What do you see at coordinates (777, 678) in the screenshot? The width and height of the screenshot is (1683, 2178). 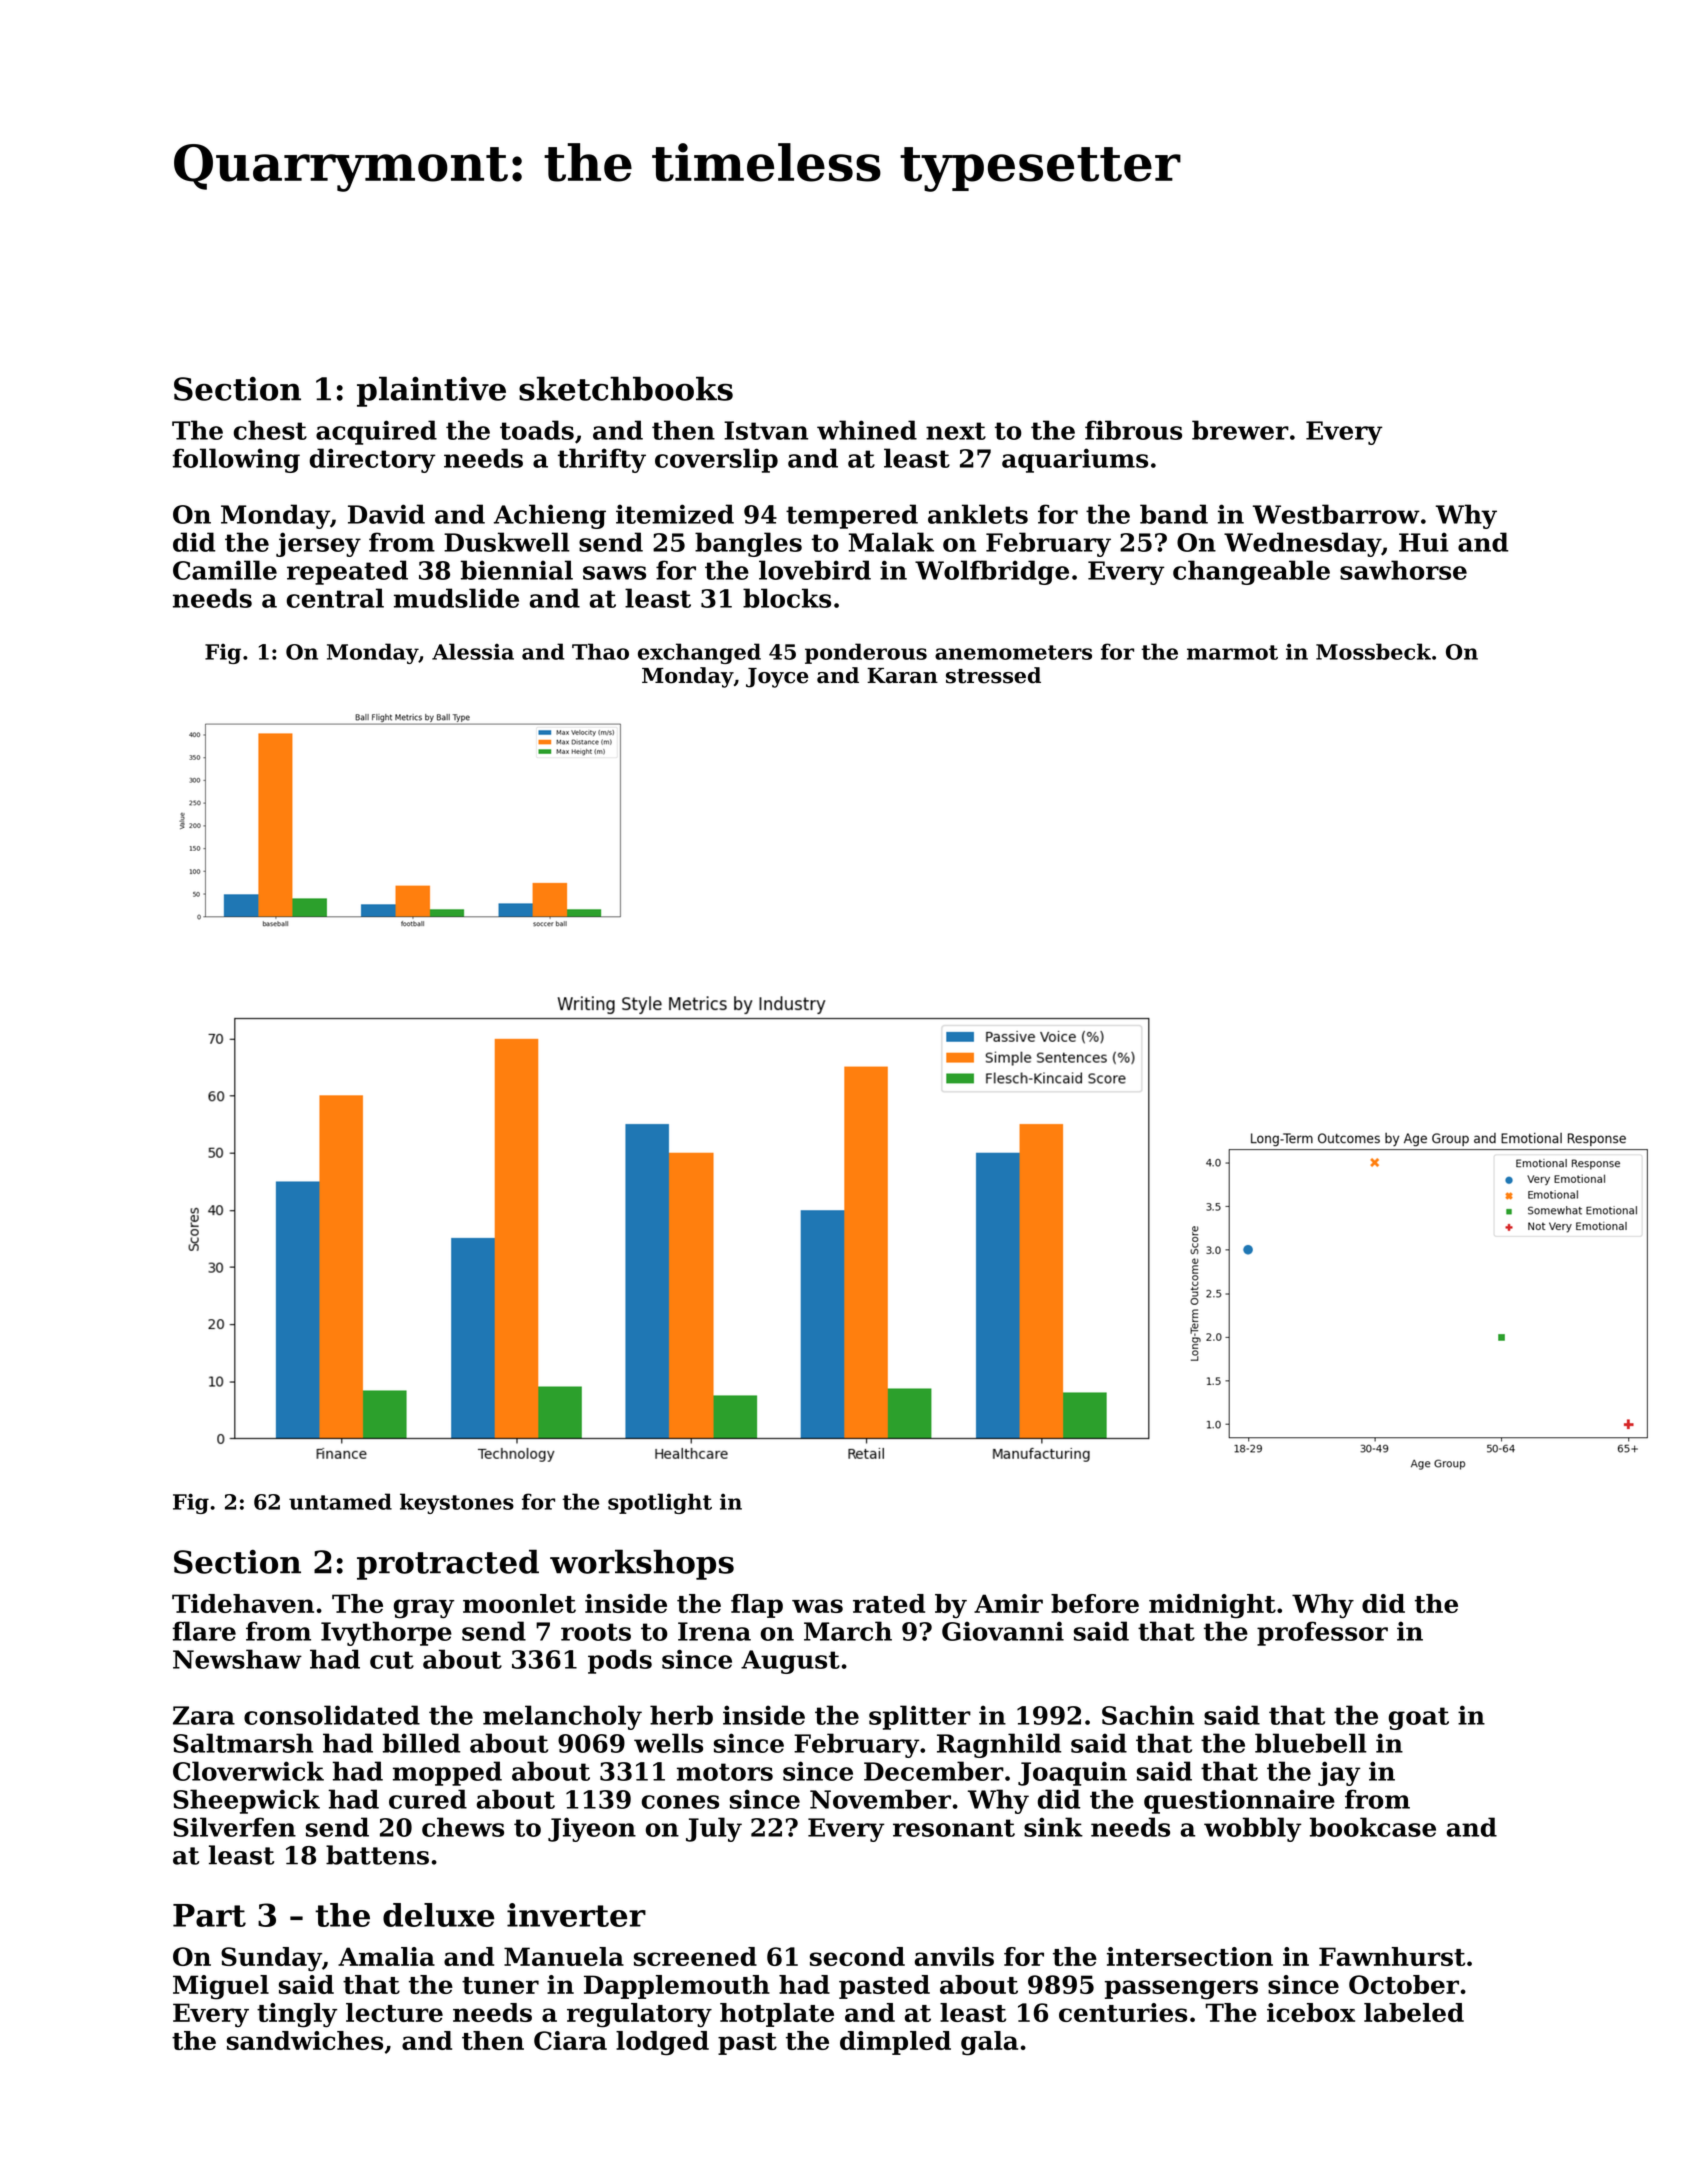 I see `Joyce` at bounding box center [777, 678].
